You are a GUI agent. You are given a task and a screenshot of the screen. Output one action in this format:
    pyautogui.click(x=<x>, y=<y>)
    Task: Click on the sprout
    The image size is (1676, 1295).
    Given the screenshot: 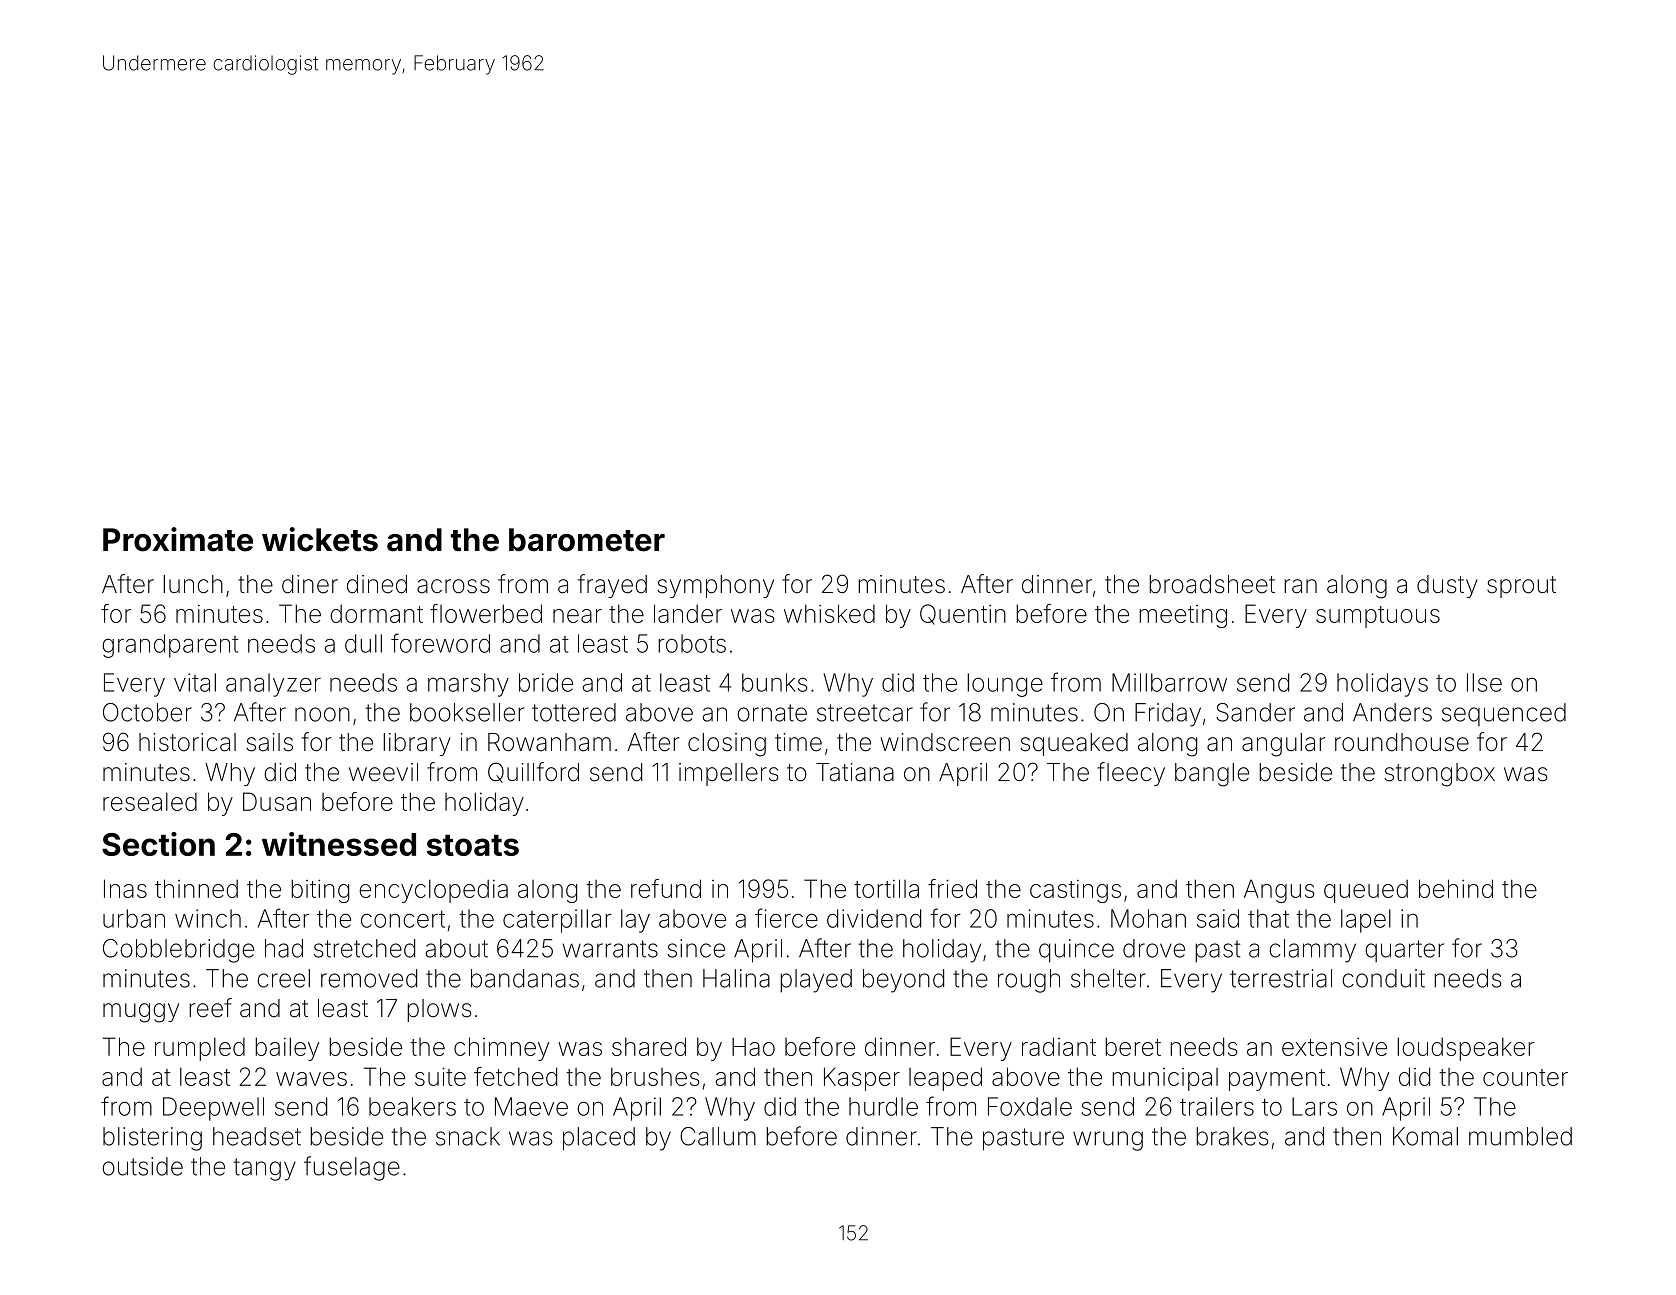 What is the action you would take?
    pyautogui.click(x=1521, y=587)
